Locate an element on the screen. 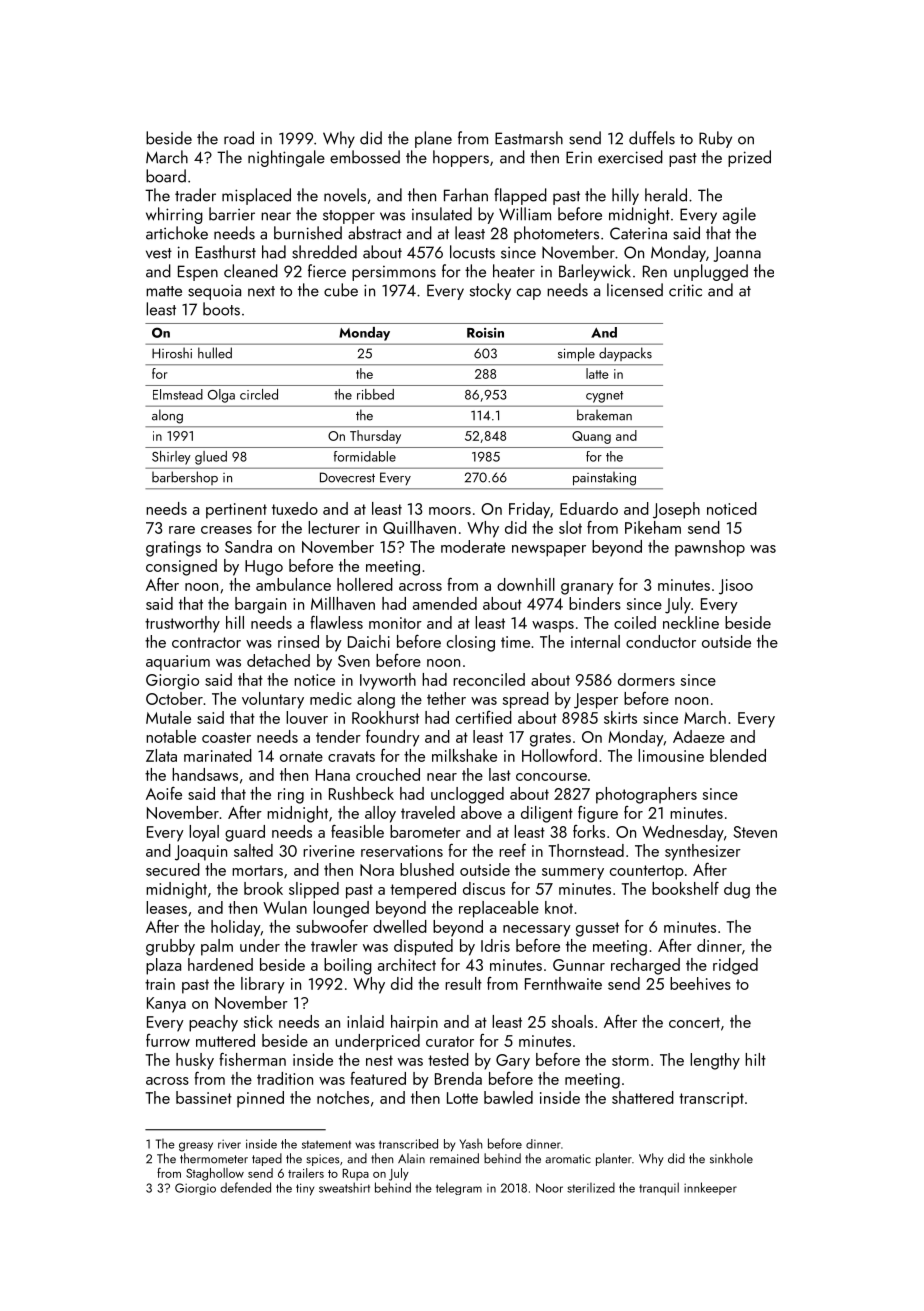 The width and height of the screenshot is (924, 1311). thermometer is located at coordinates (214, 1158).
